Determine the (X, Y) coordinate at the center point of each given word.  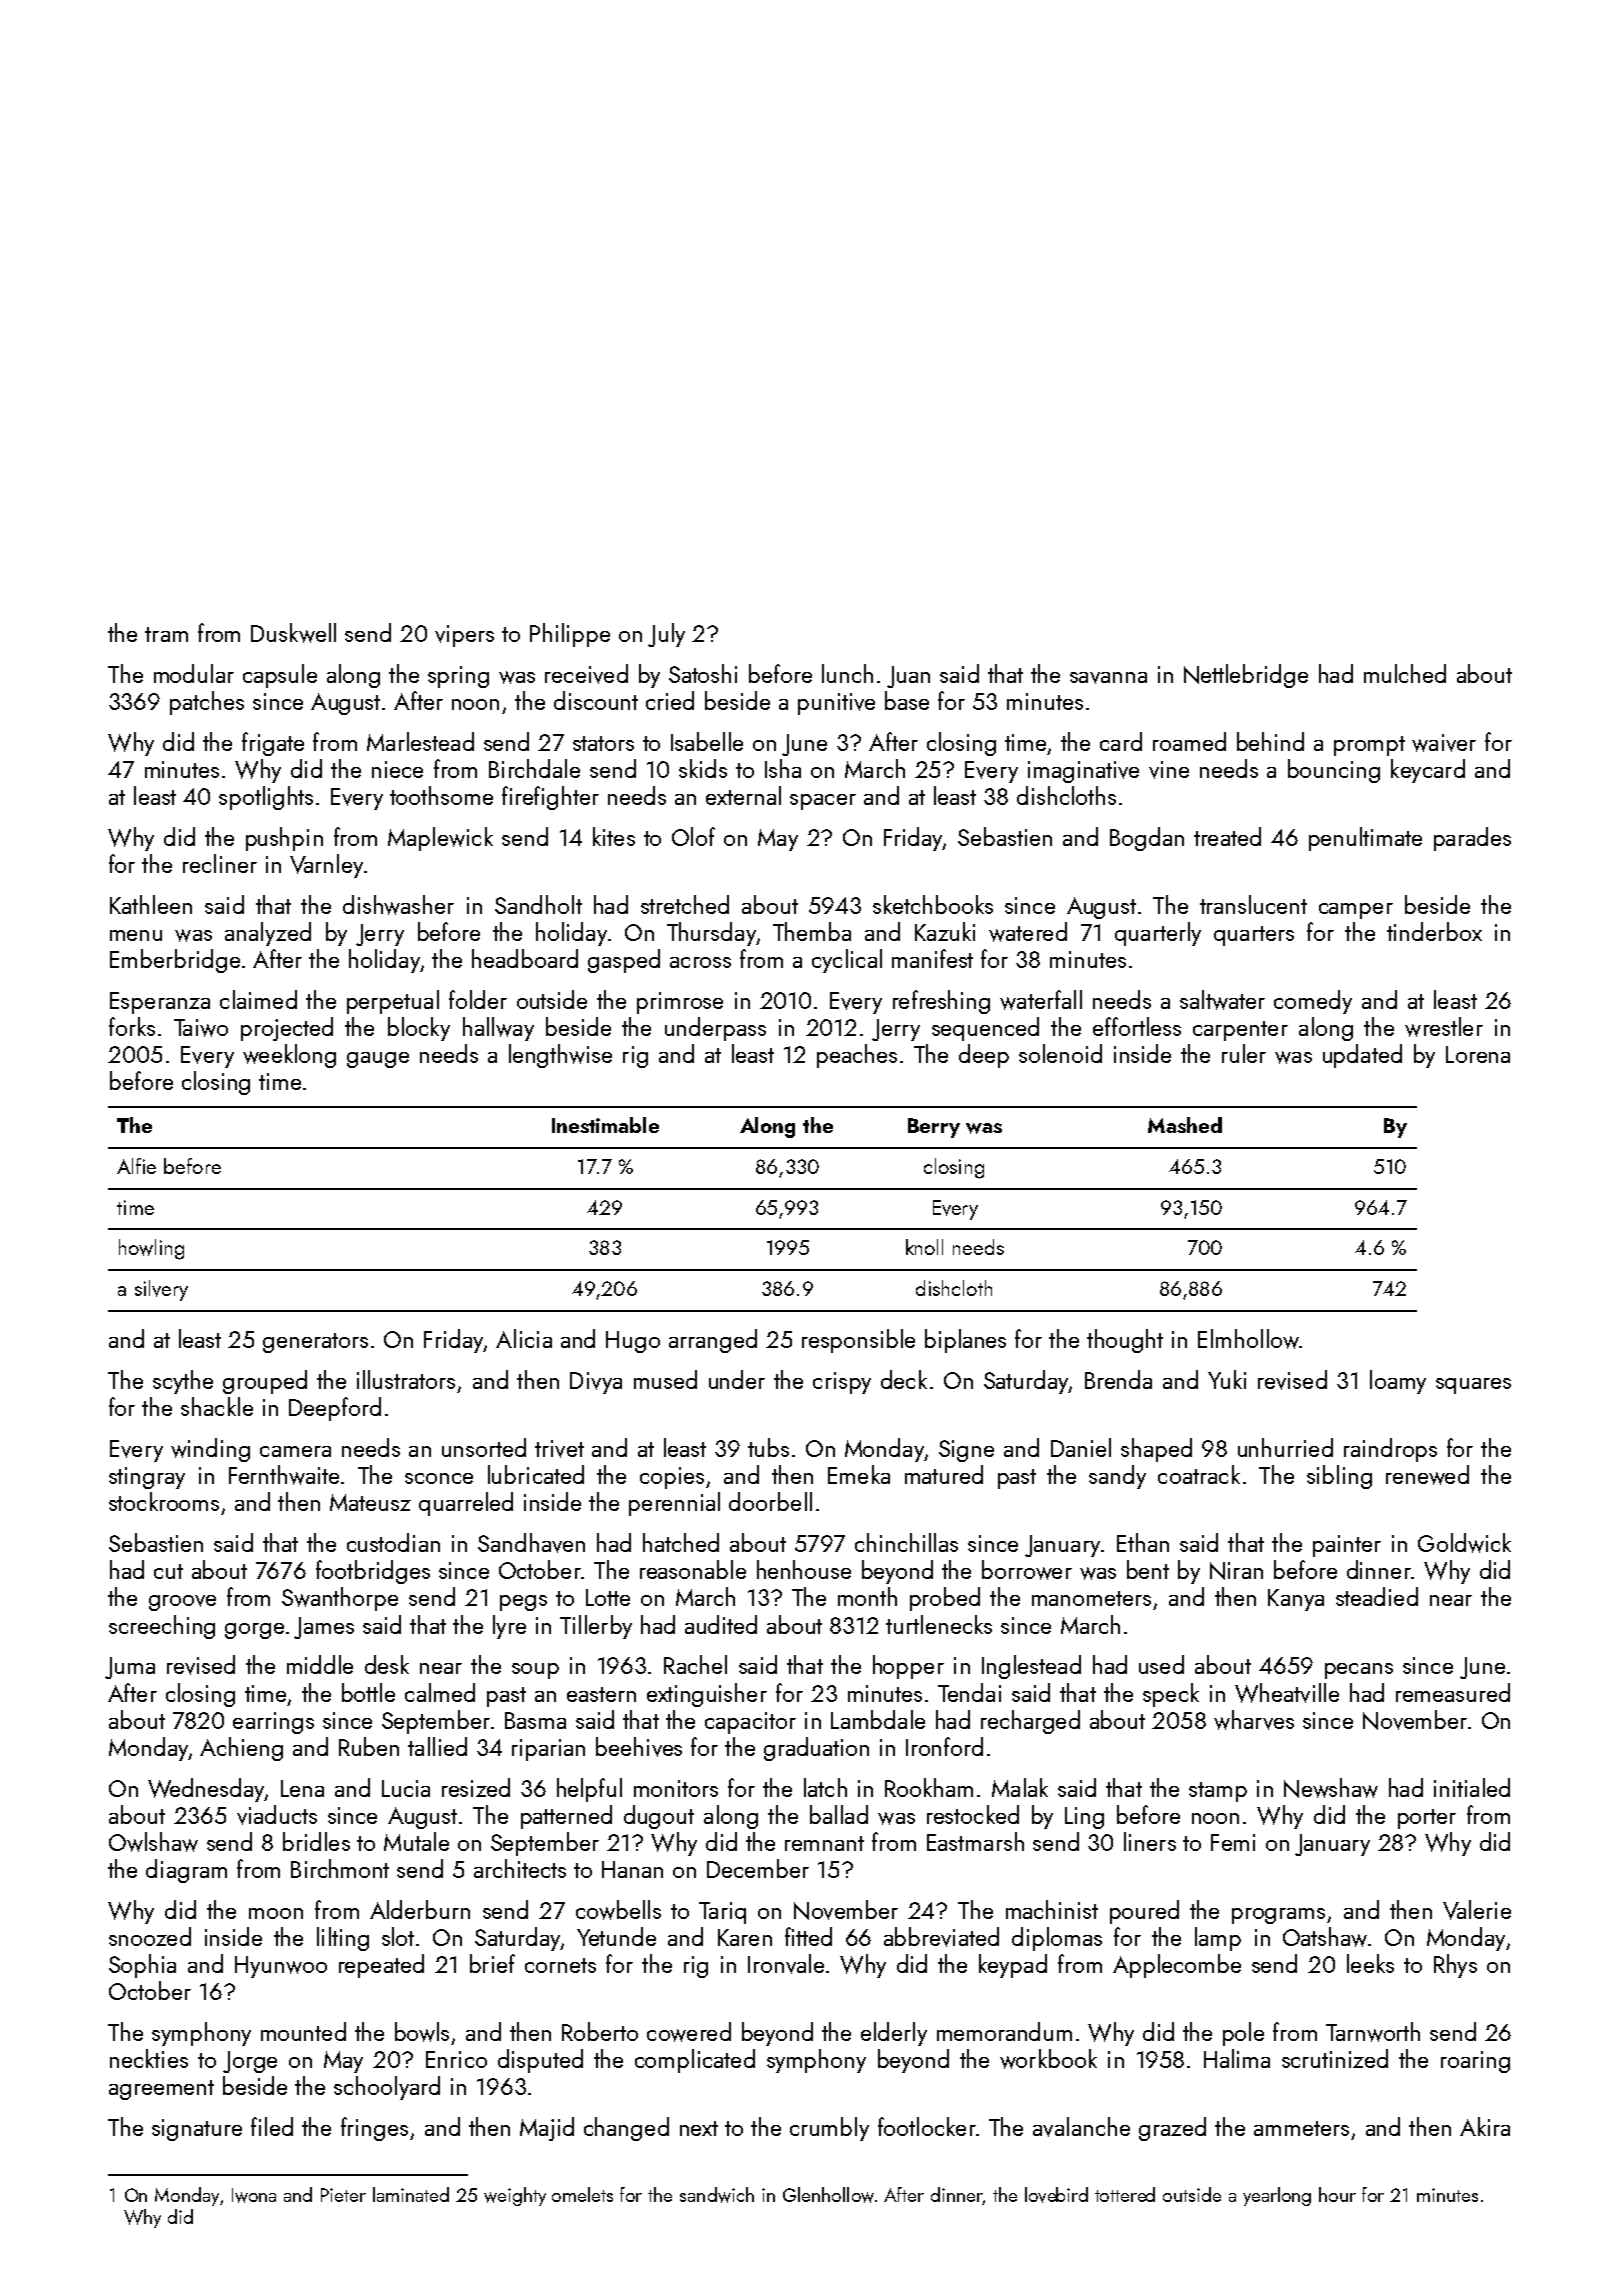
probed (945, 1599)
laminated (411, 2194)
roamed (1189, 741)
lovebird (1056, 2195)
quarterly (1158, 934)
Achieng (241, 1749)
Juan (908, 677)
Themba (812, 931)
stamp (1218, 1792)
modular (194, 673)
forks (132, 1026)
